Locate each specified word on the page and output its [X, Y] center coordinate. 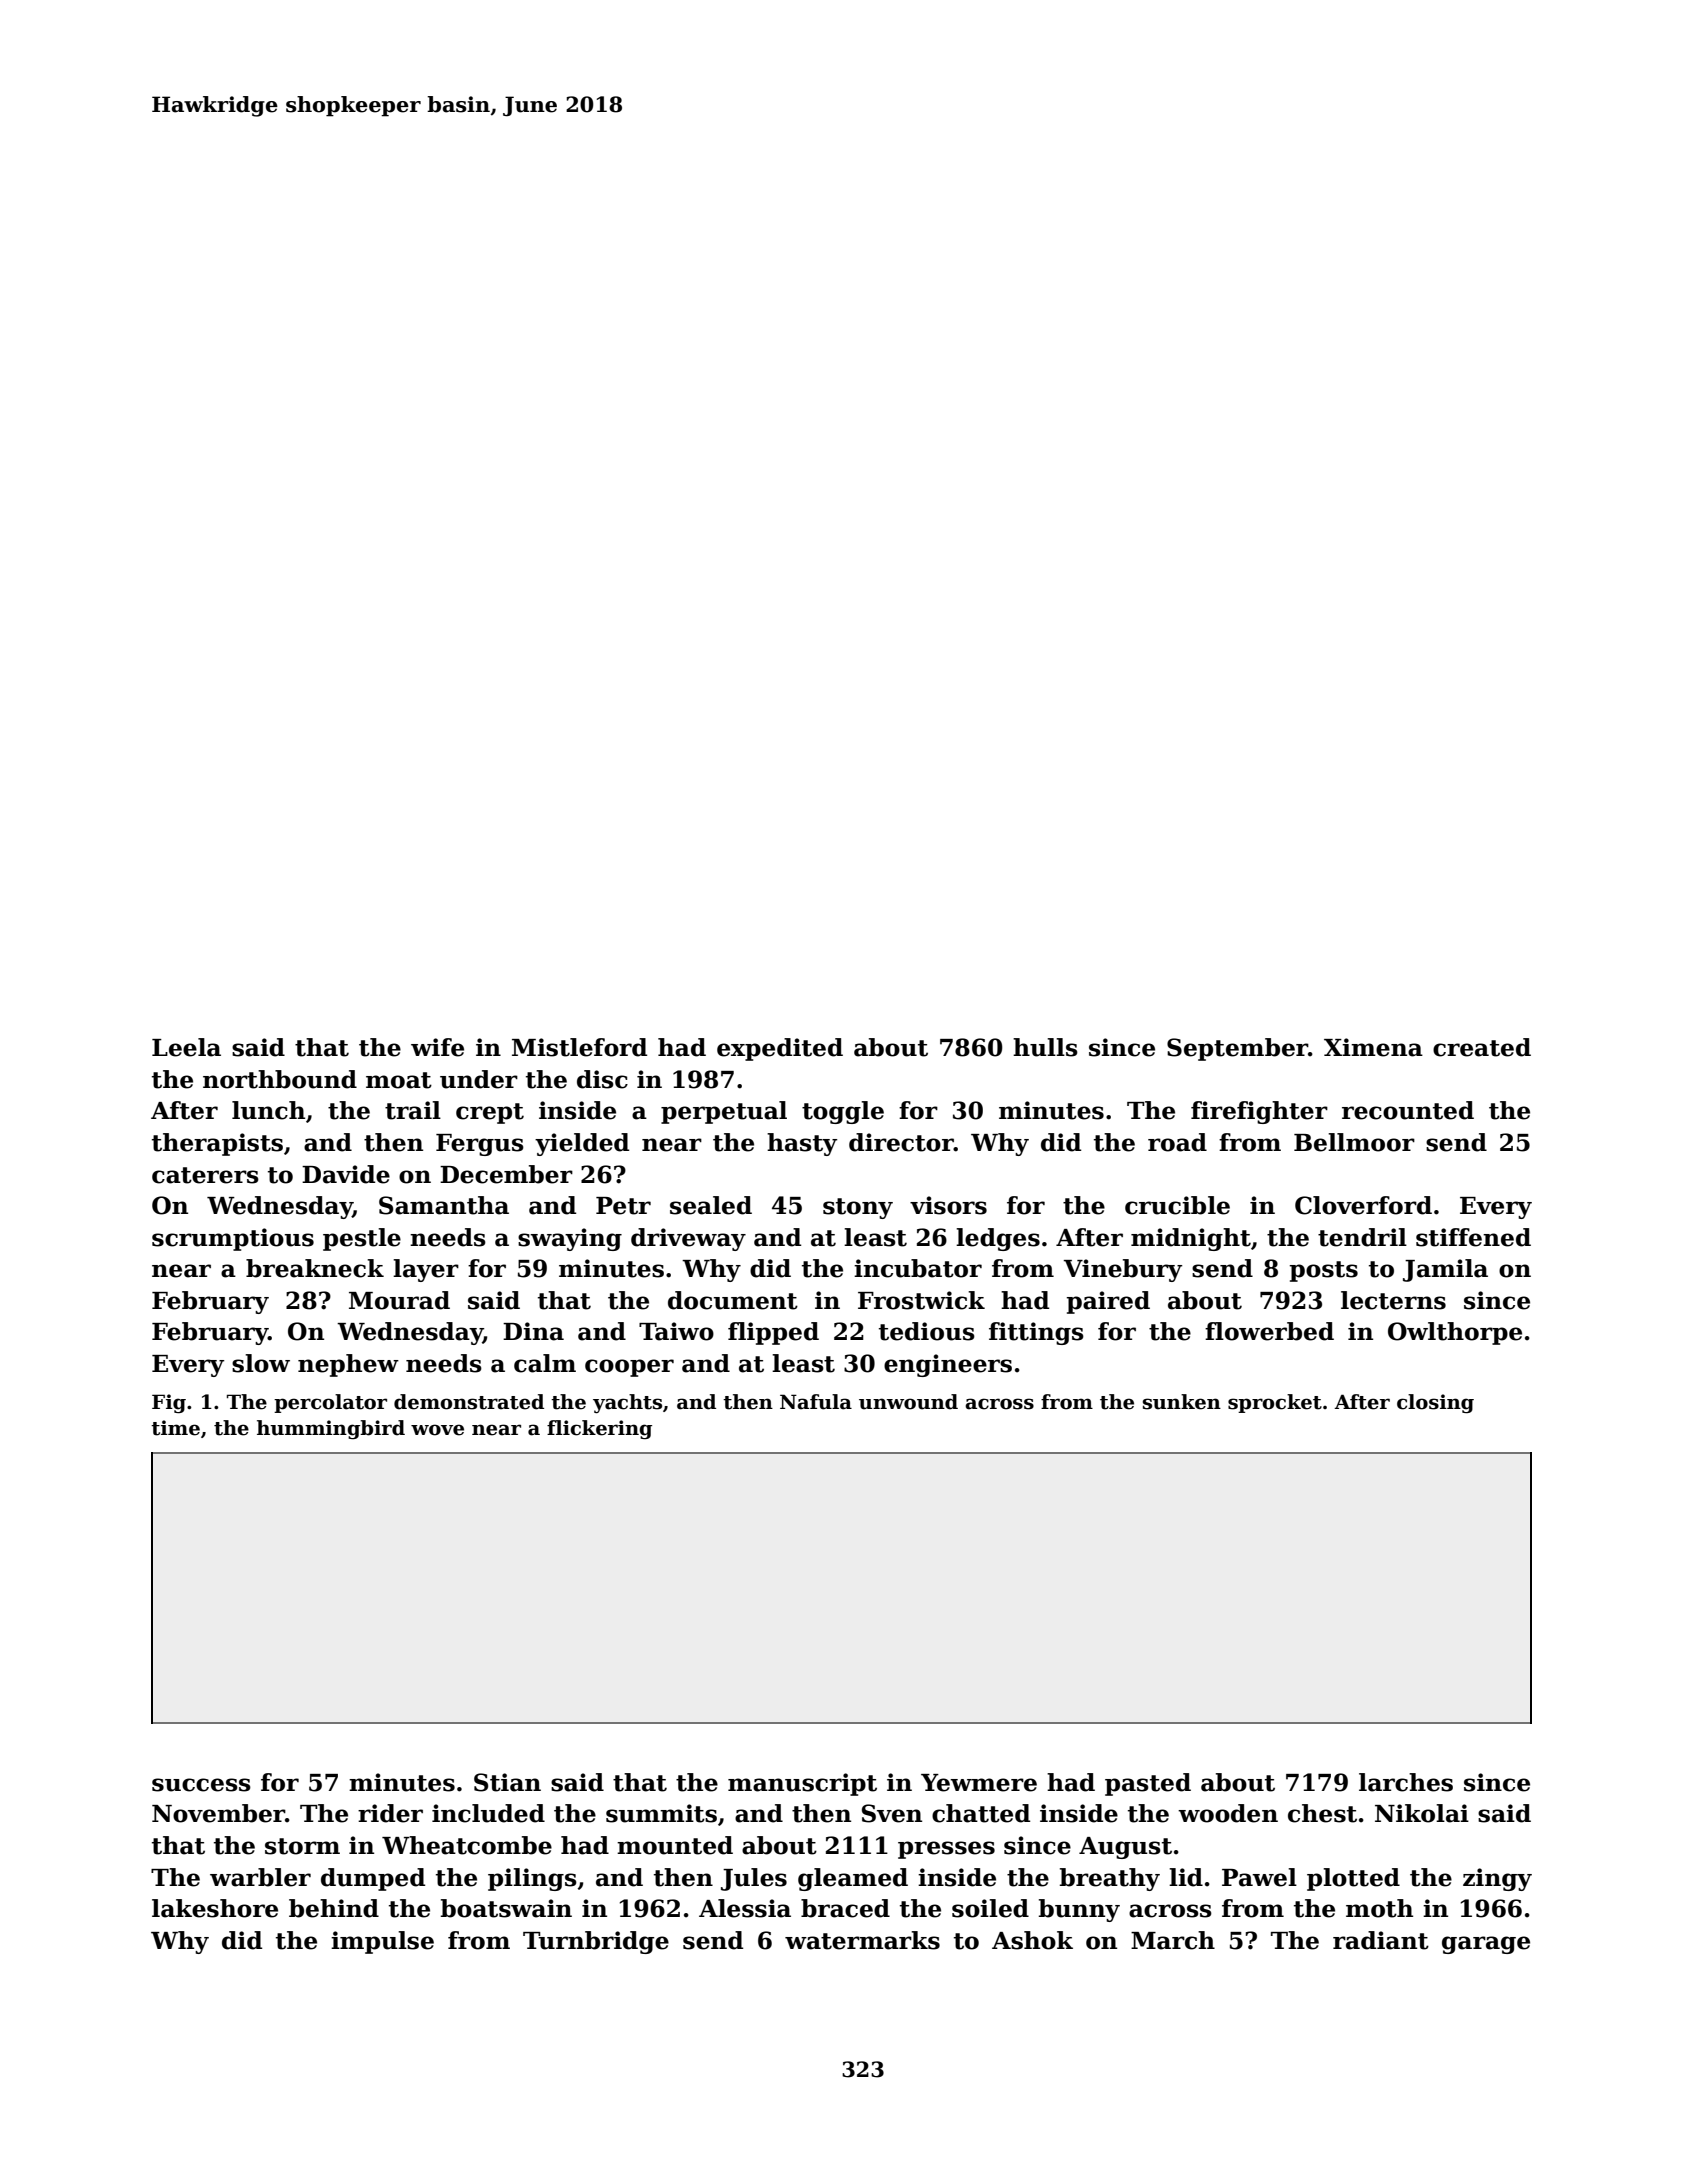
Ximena [1373, 1047]
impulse [382, 1942]
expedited [780, 1049]
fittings [1036, 1333]
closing [1435, 1403]
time [175, 1428]
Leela [186, 1047]
